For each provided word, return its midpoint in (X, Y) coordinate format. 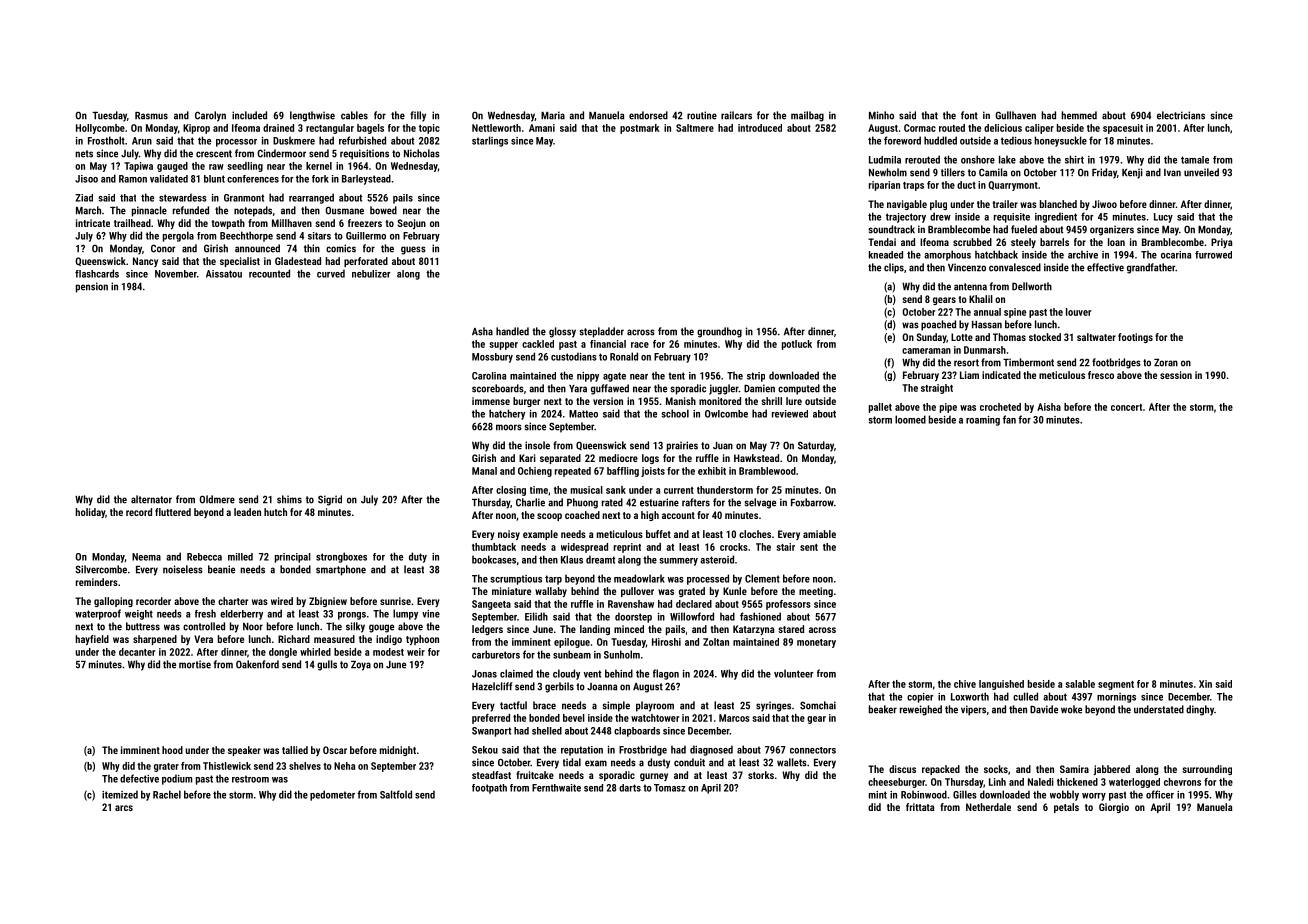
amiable (819, 534)
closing (511, 491)
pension (92, 287)
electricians (1181, 115)
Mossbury (492, 358)
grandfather (1151, 268)
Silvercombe (101, 569)
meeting (816, 592)
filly (418, 116)
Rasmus (151, 116)
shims (289, 499)
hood (172, 750)
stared (791, 629)
